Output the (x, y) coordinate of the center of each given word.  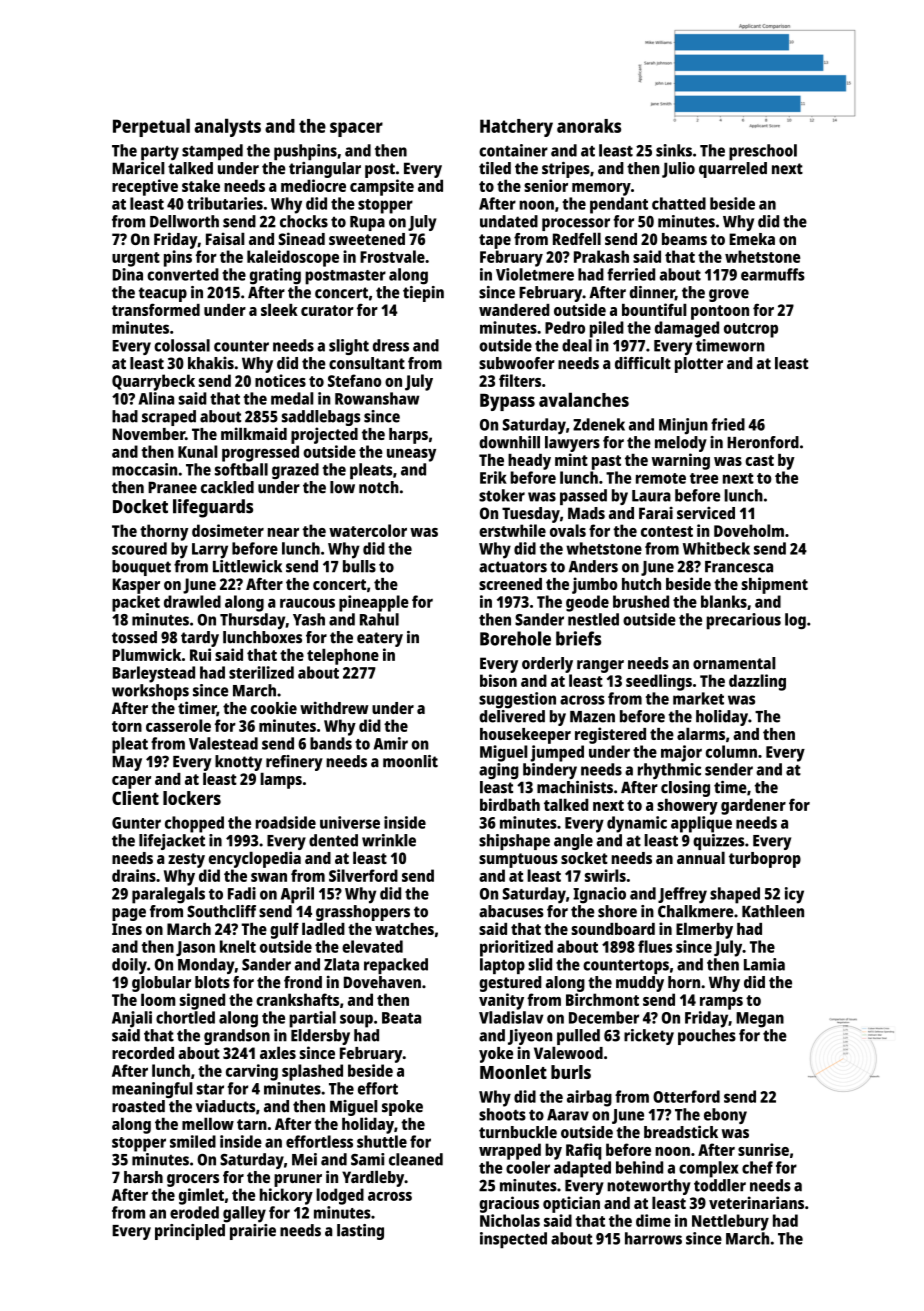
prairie (253, 1232)
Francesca (739, 567)
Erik (493, 477)
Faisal (225, 238)
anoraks (589, 126)
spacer (356, 129)
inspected (513, 1240)
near (283, 532)
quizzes (718, 842)
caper (131, 782)
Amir (391, 743)
